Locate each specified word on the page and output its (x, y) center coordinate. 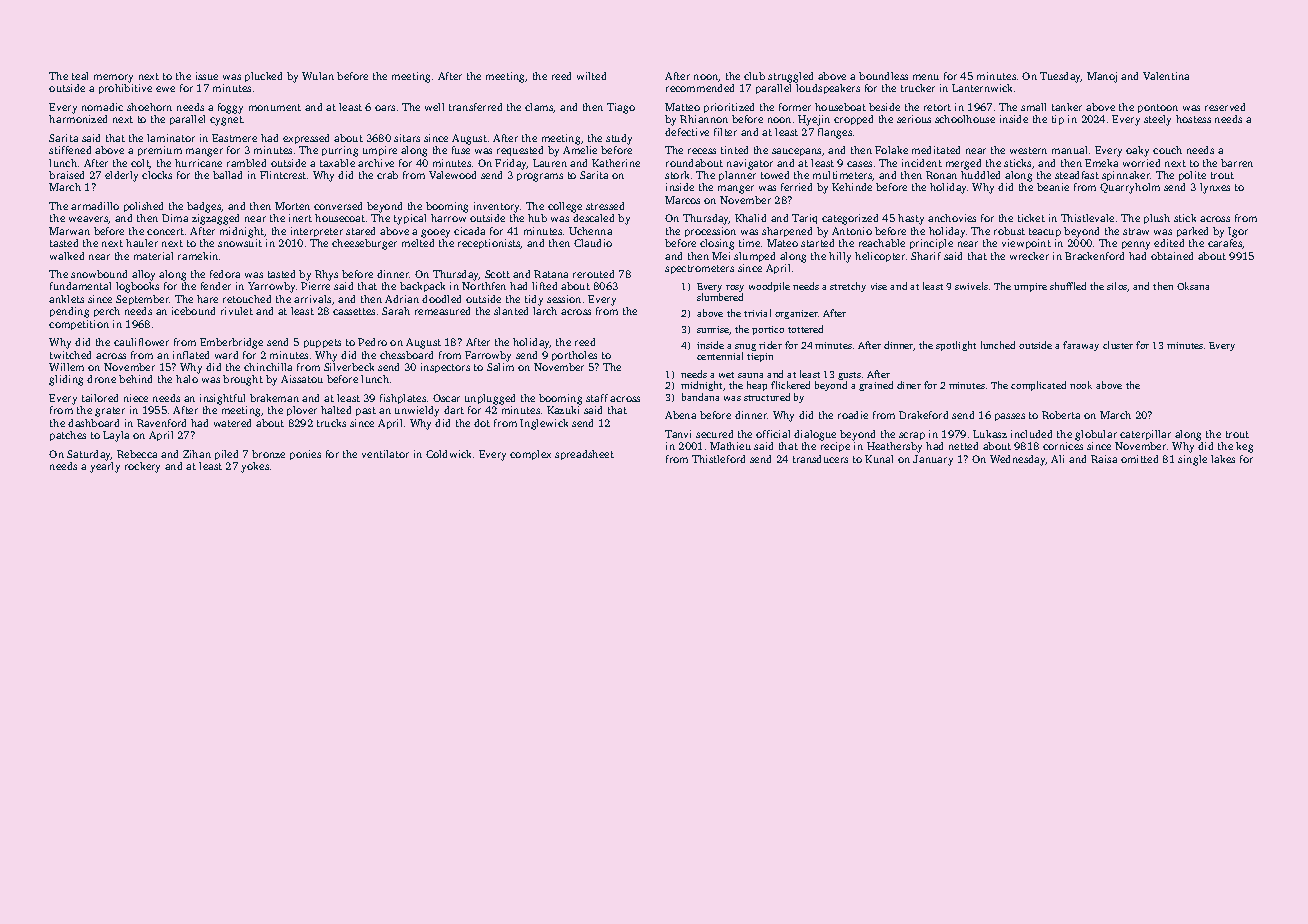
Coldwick (448, 454)
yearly (105, 467)
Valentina (1166, 76)
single (1192, 460)
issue (207, 76)
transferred (475, 107)
